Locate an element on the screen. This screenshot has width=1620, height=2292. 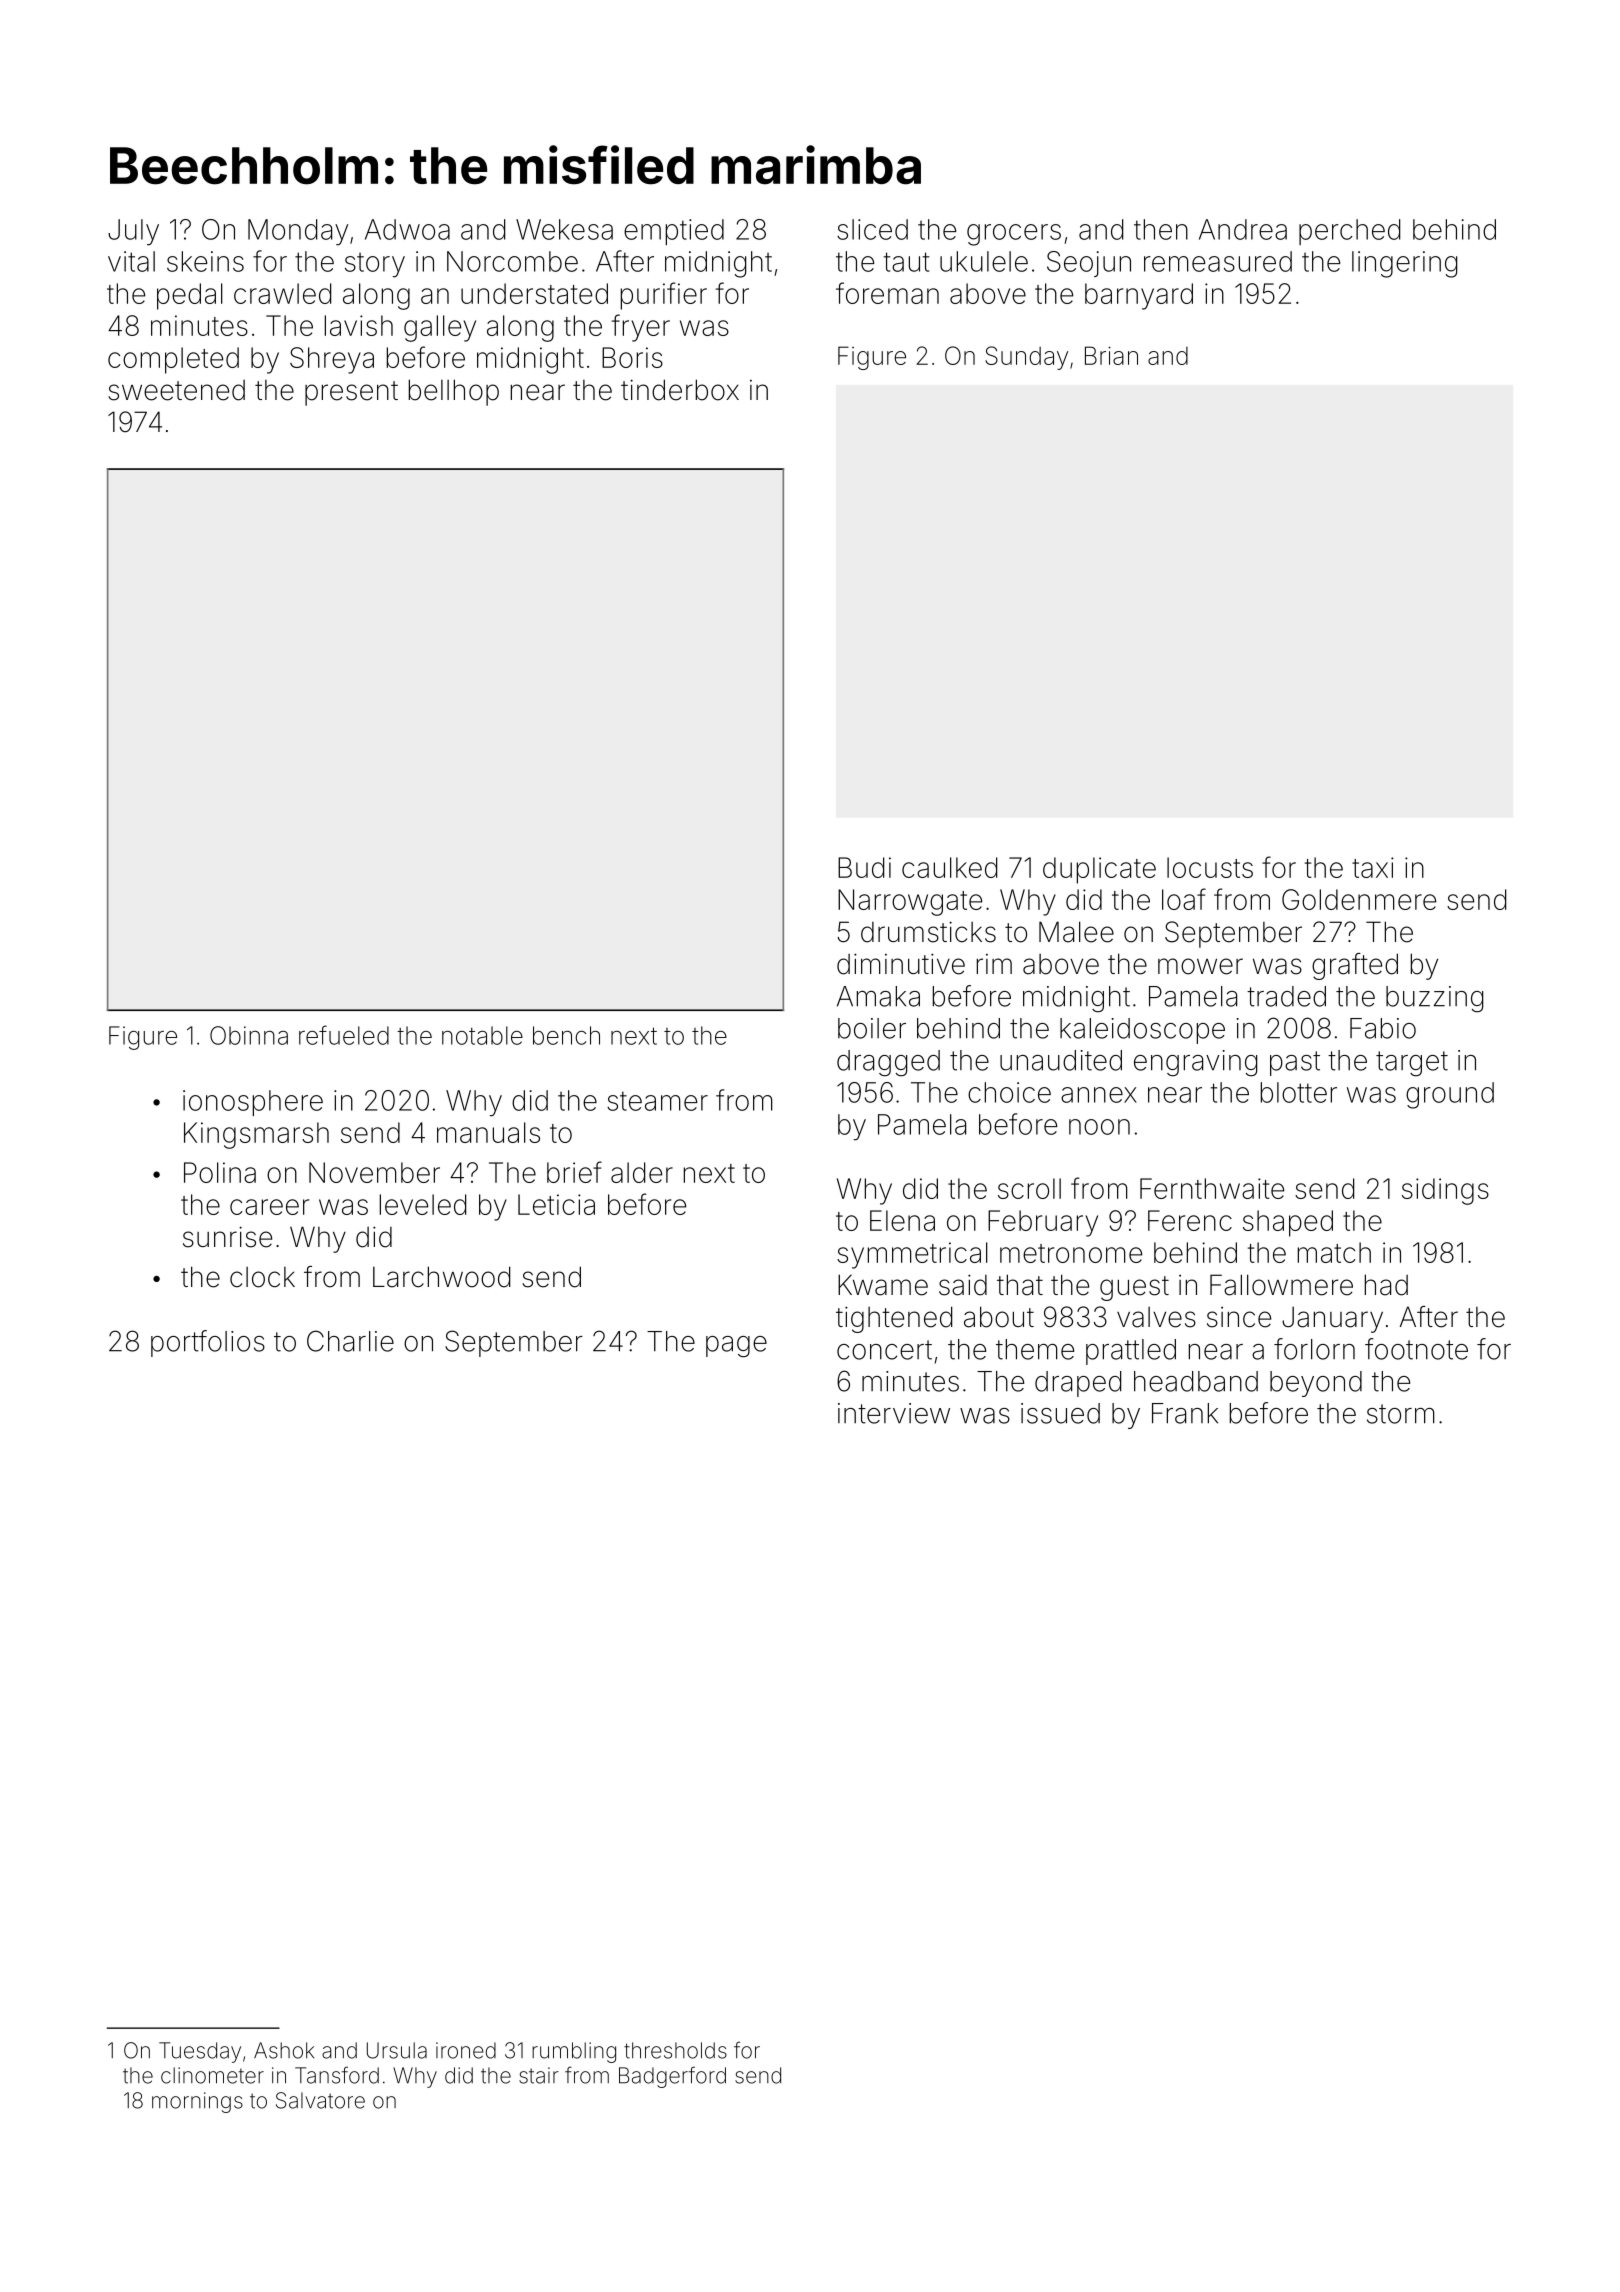
Frank is located at coordinates (1185, 1413).
